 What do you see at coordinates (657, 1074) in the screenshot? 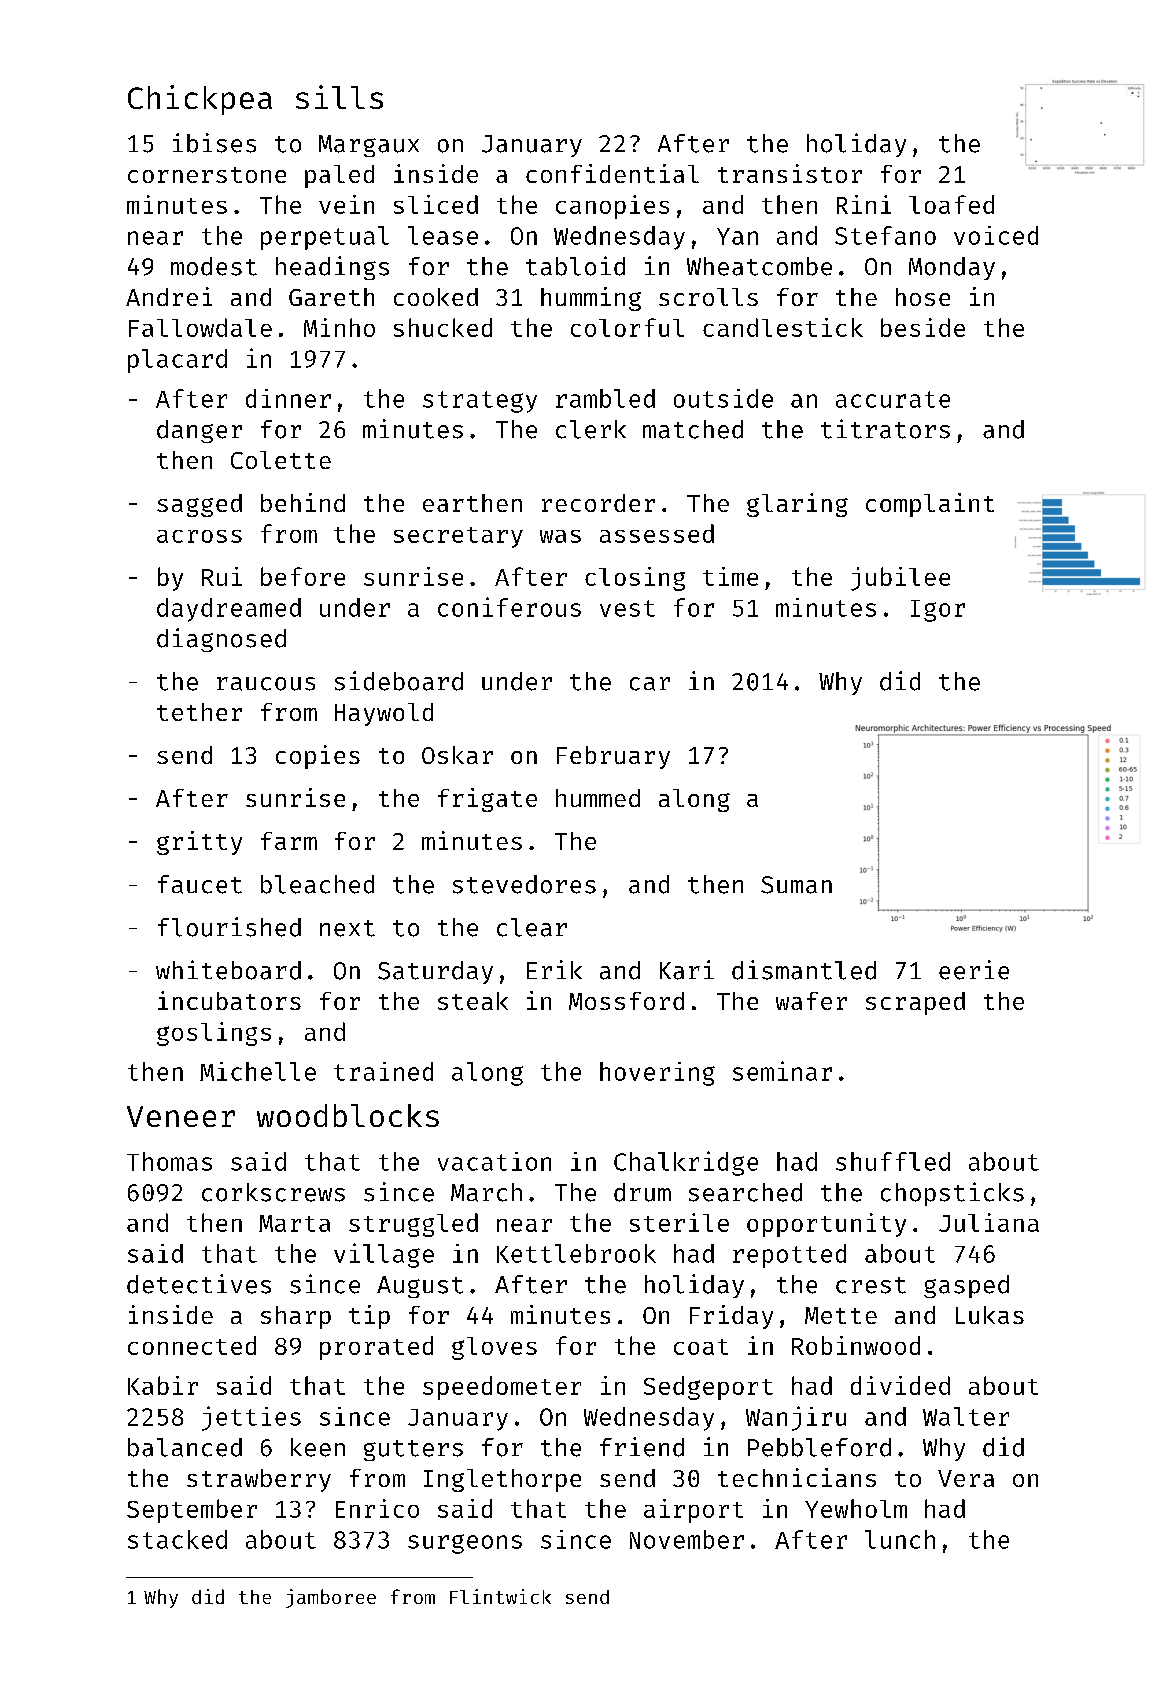
I see `hovering` at bounding box center [657, 1074].
